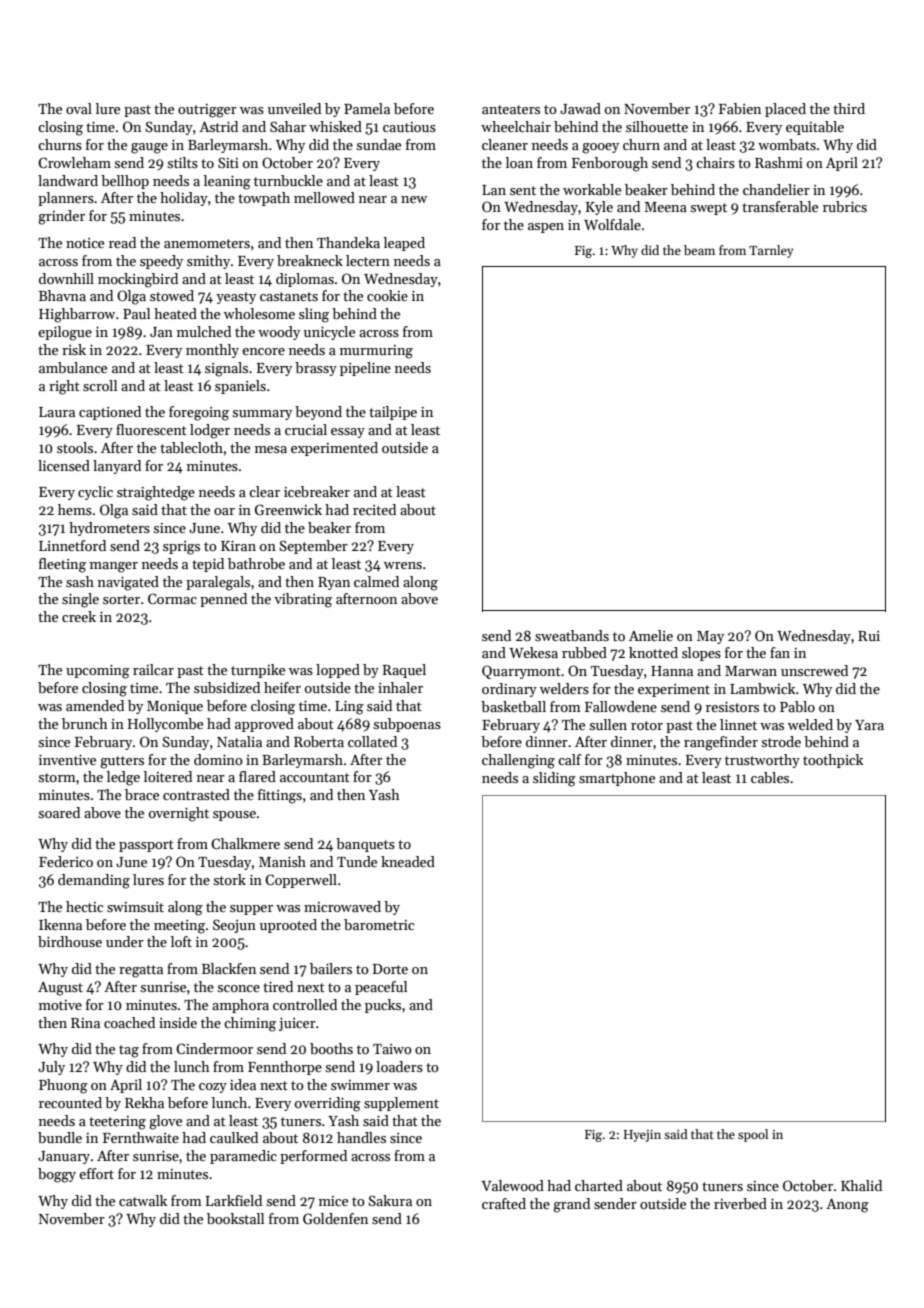 The width and height of the image is (924, 1308). I want to click on challenging, so click(518, 761).
